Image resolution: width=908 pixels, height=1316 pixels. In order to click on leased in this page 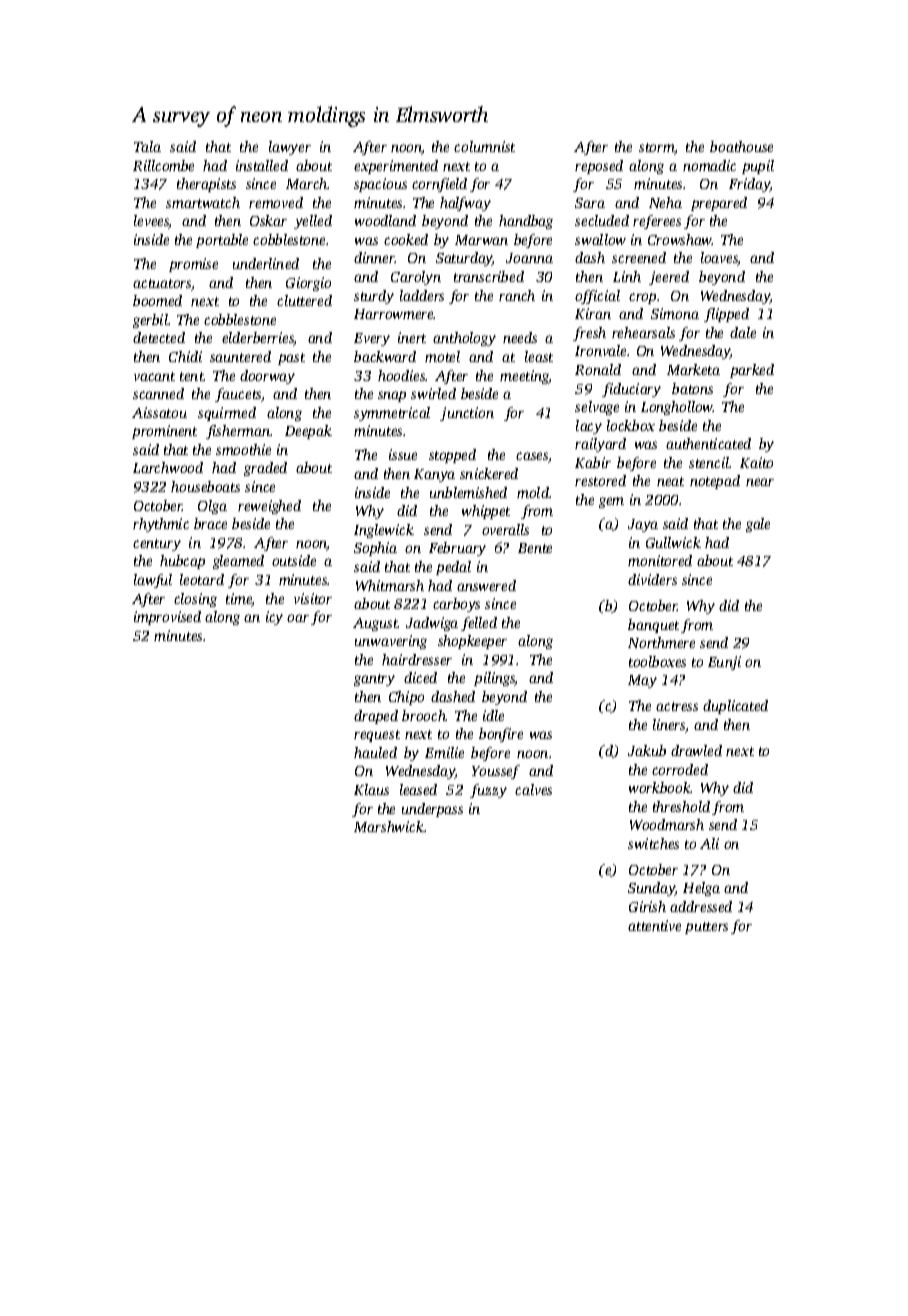, I will do `click(418, 789)`.
